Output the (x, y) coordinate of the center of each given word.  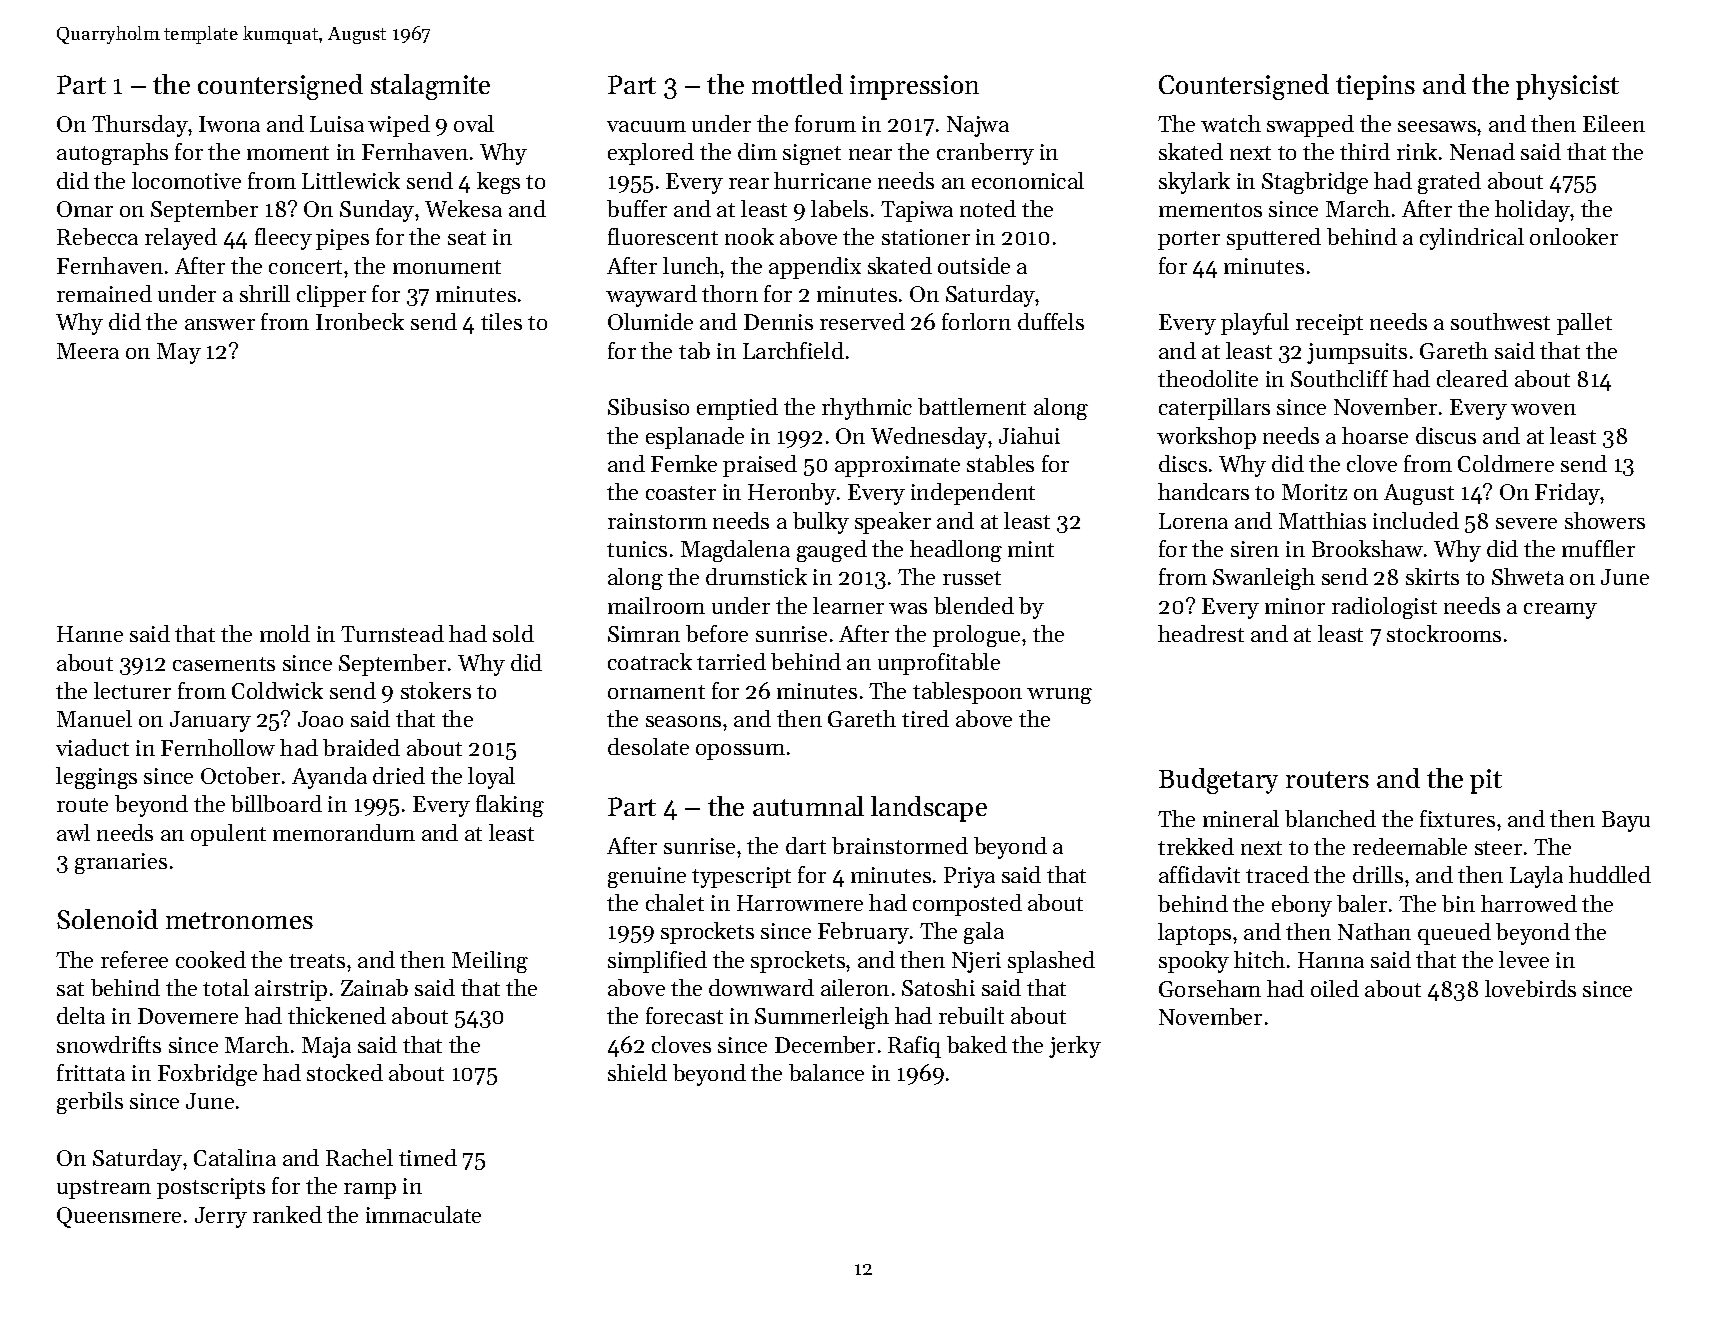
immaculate (423, 1214)
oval (474, 123)
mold (285, 633)
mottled (797, 84)
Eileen (1614, 123)
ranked (287, 1214)
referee (134, 959)
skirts (1432, 576)
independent (973, 494)
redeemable (1410, 846)
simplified (657, 962)
